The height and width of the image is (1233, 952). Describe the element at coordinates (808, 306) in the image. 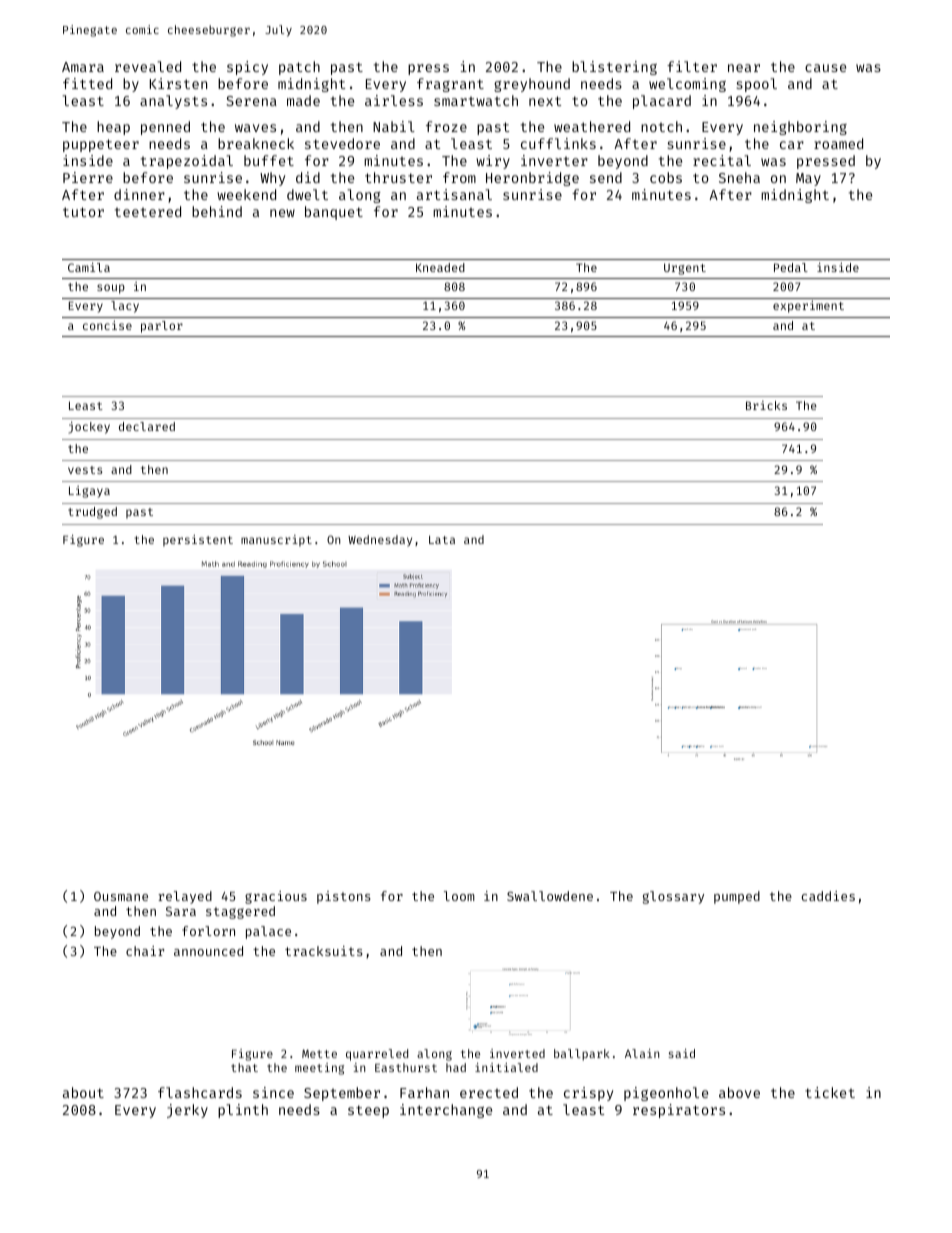

I see `experiment` at that location.
